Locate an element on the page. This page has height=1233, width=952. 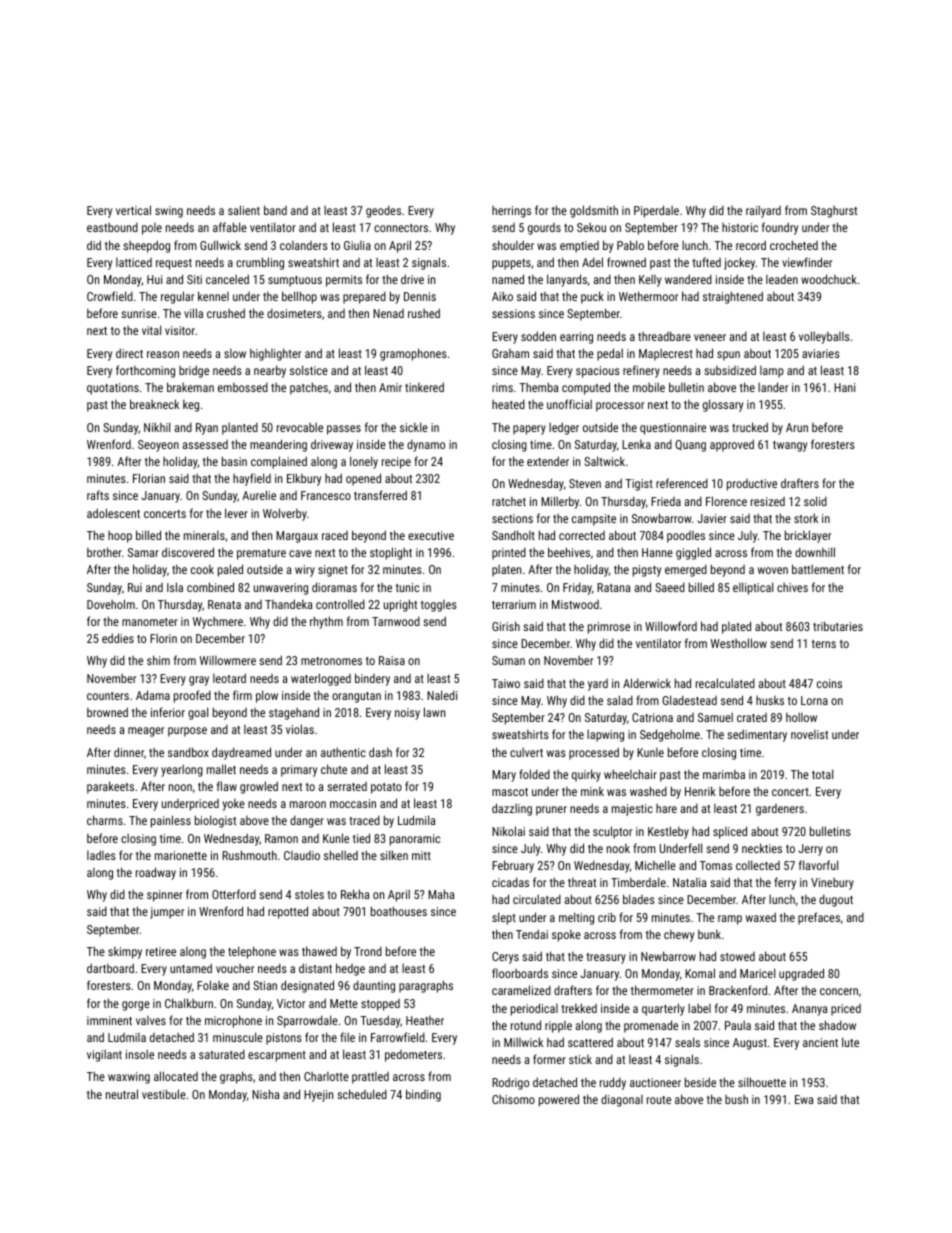
rafts is located at coordinates (98, 495).
